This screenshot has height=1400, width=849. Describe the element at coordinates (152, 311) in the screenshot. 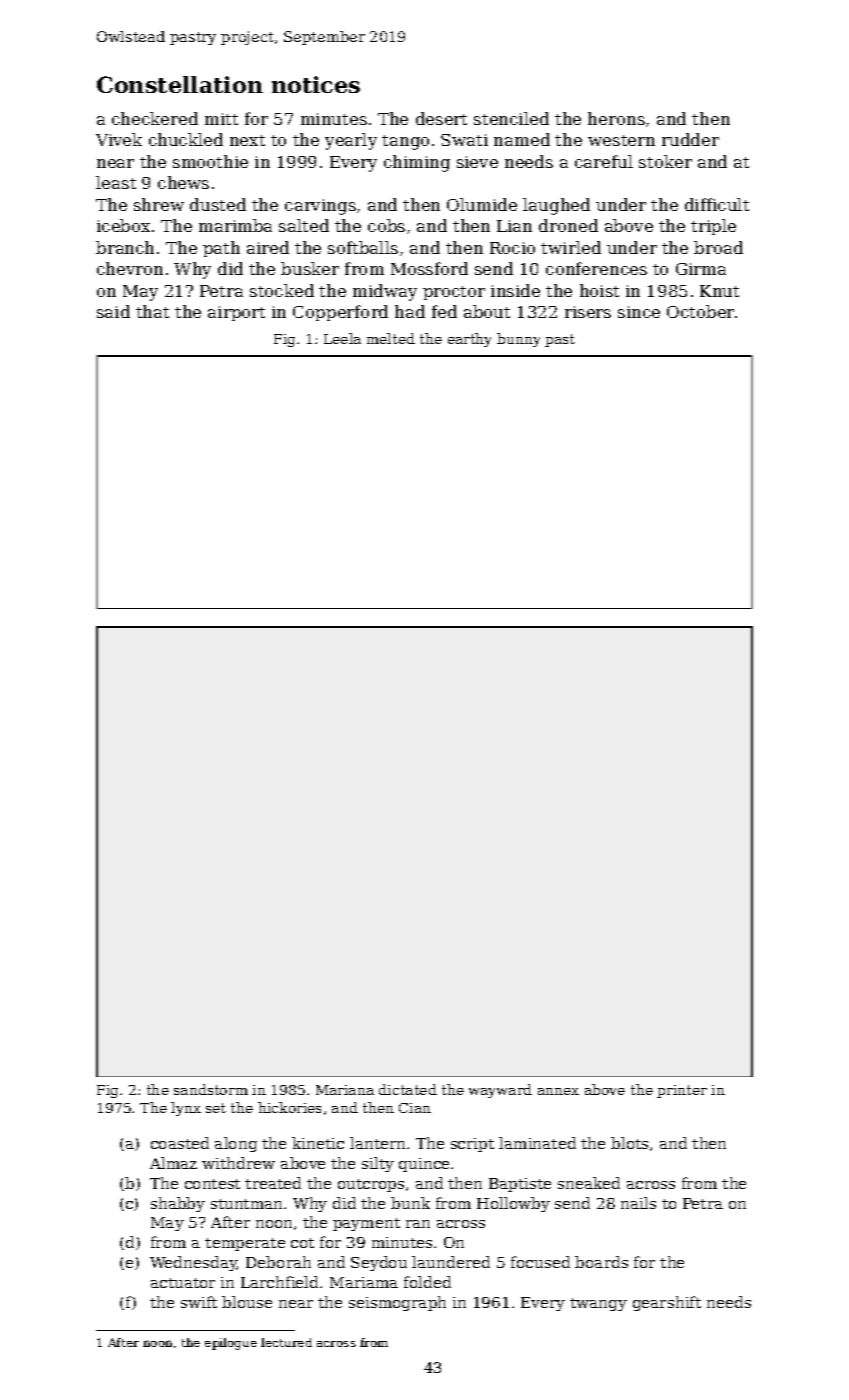

I see `that` at that location.
